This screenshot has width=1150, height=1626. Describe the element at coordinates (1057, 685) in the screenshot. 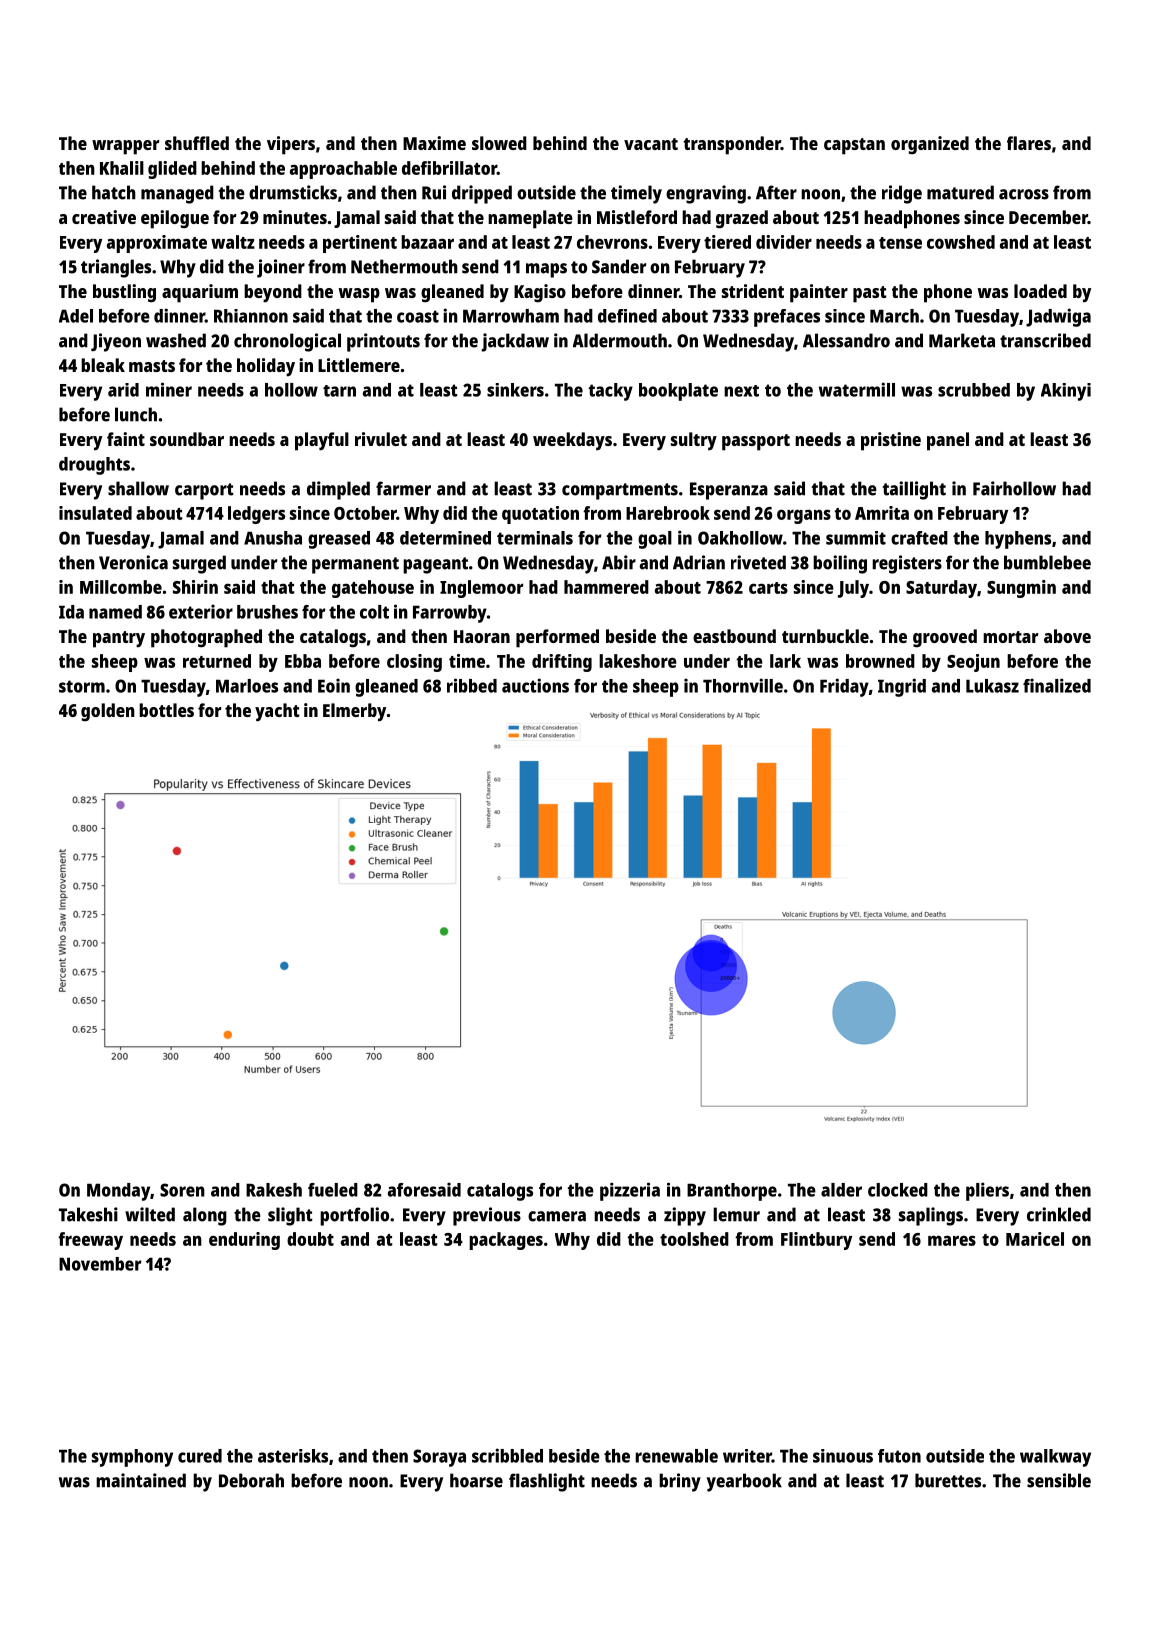

I see `finalized` at that location.
